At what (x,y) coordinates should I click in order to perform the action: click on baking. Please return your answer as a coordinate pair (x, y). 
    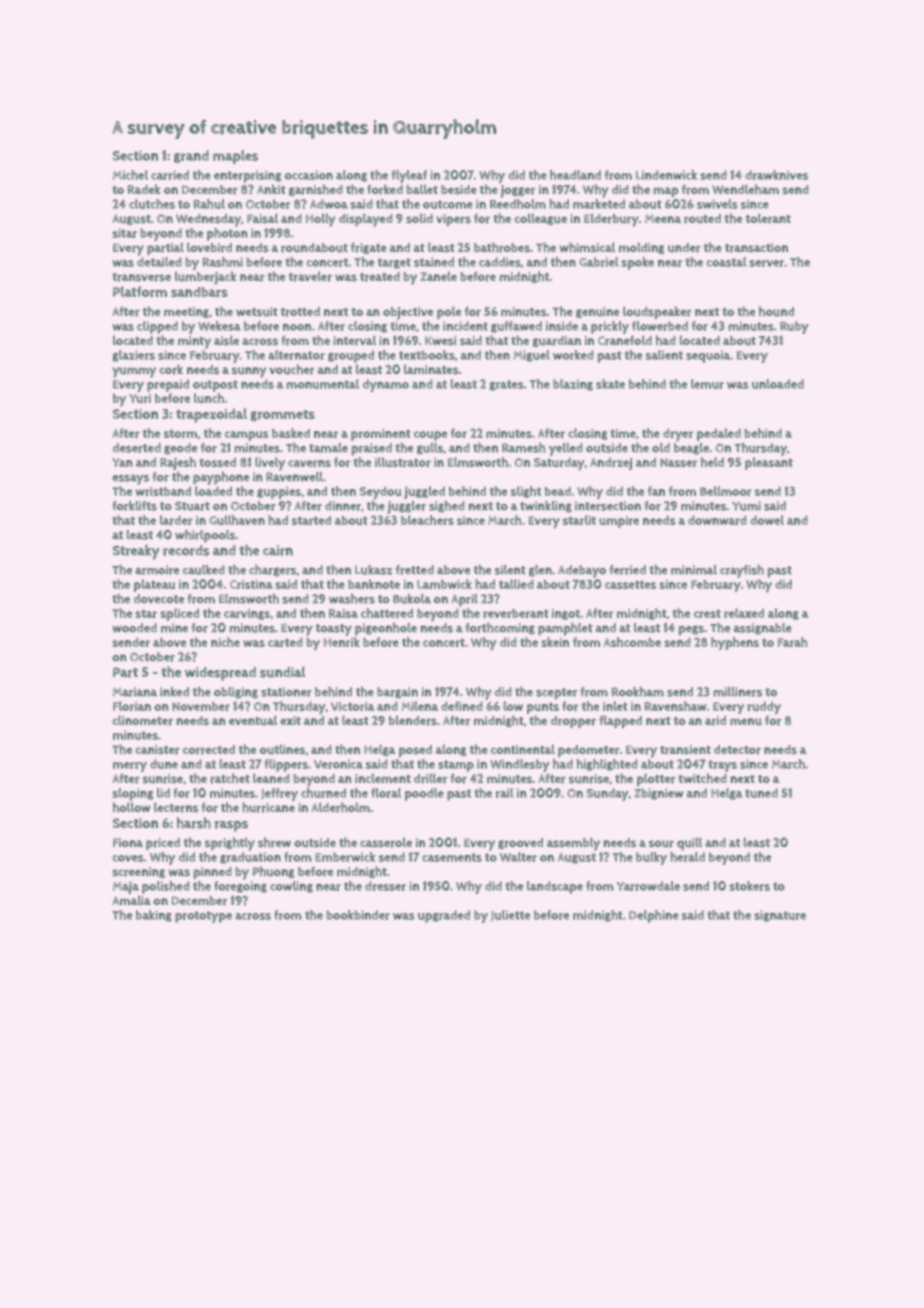
    Looking at the image, I should click on (154, 916).
